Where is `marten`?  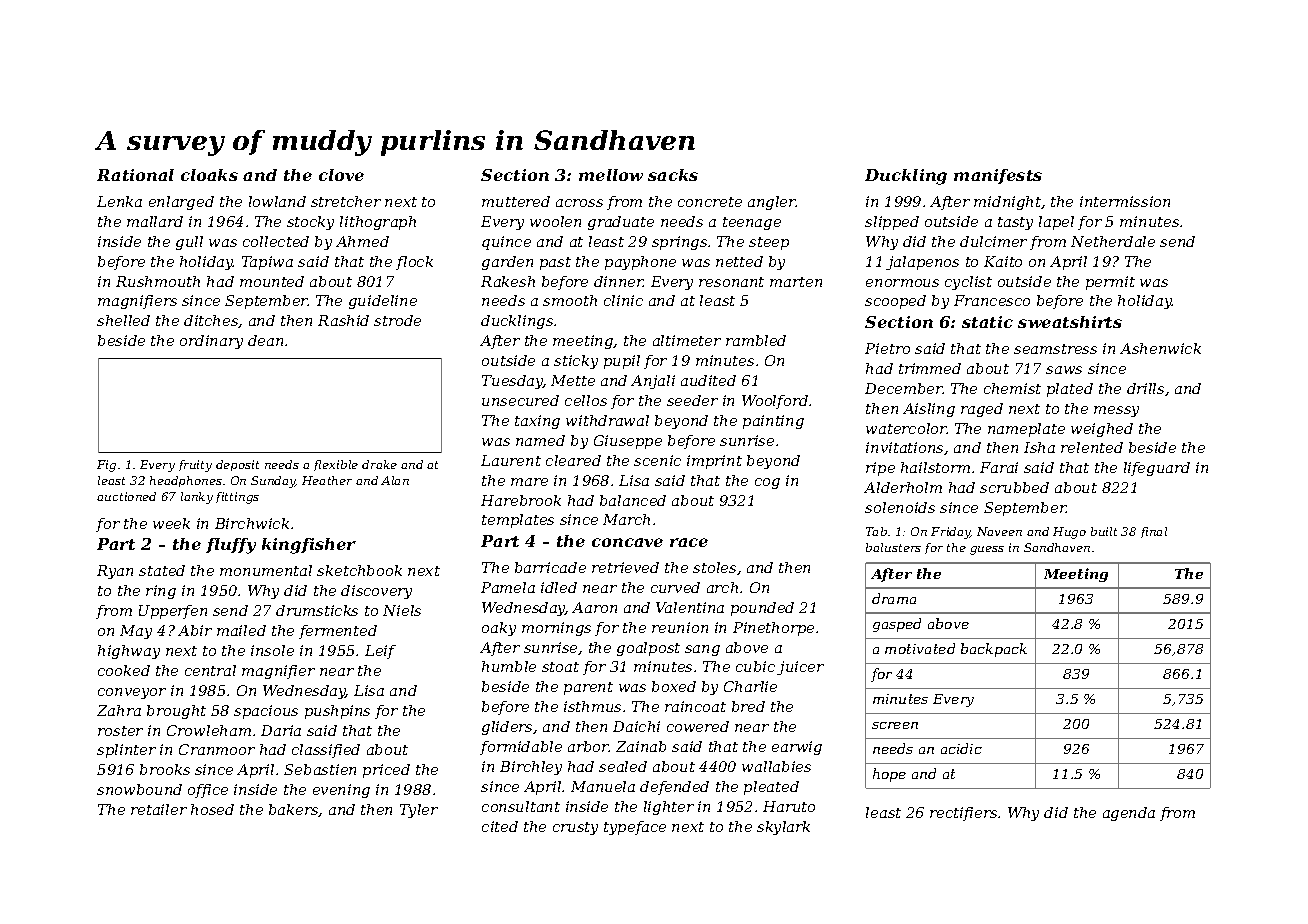
marten is located at coordinates (796, 282).
